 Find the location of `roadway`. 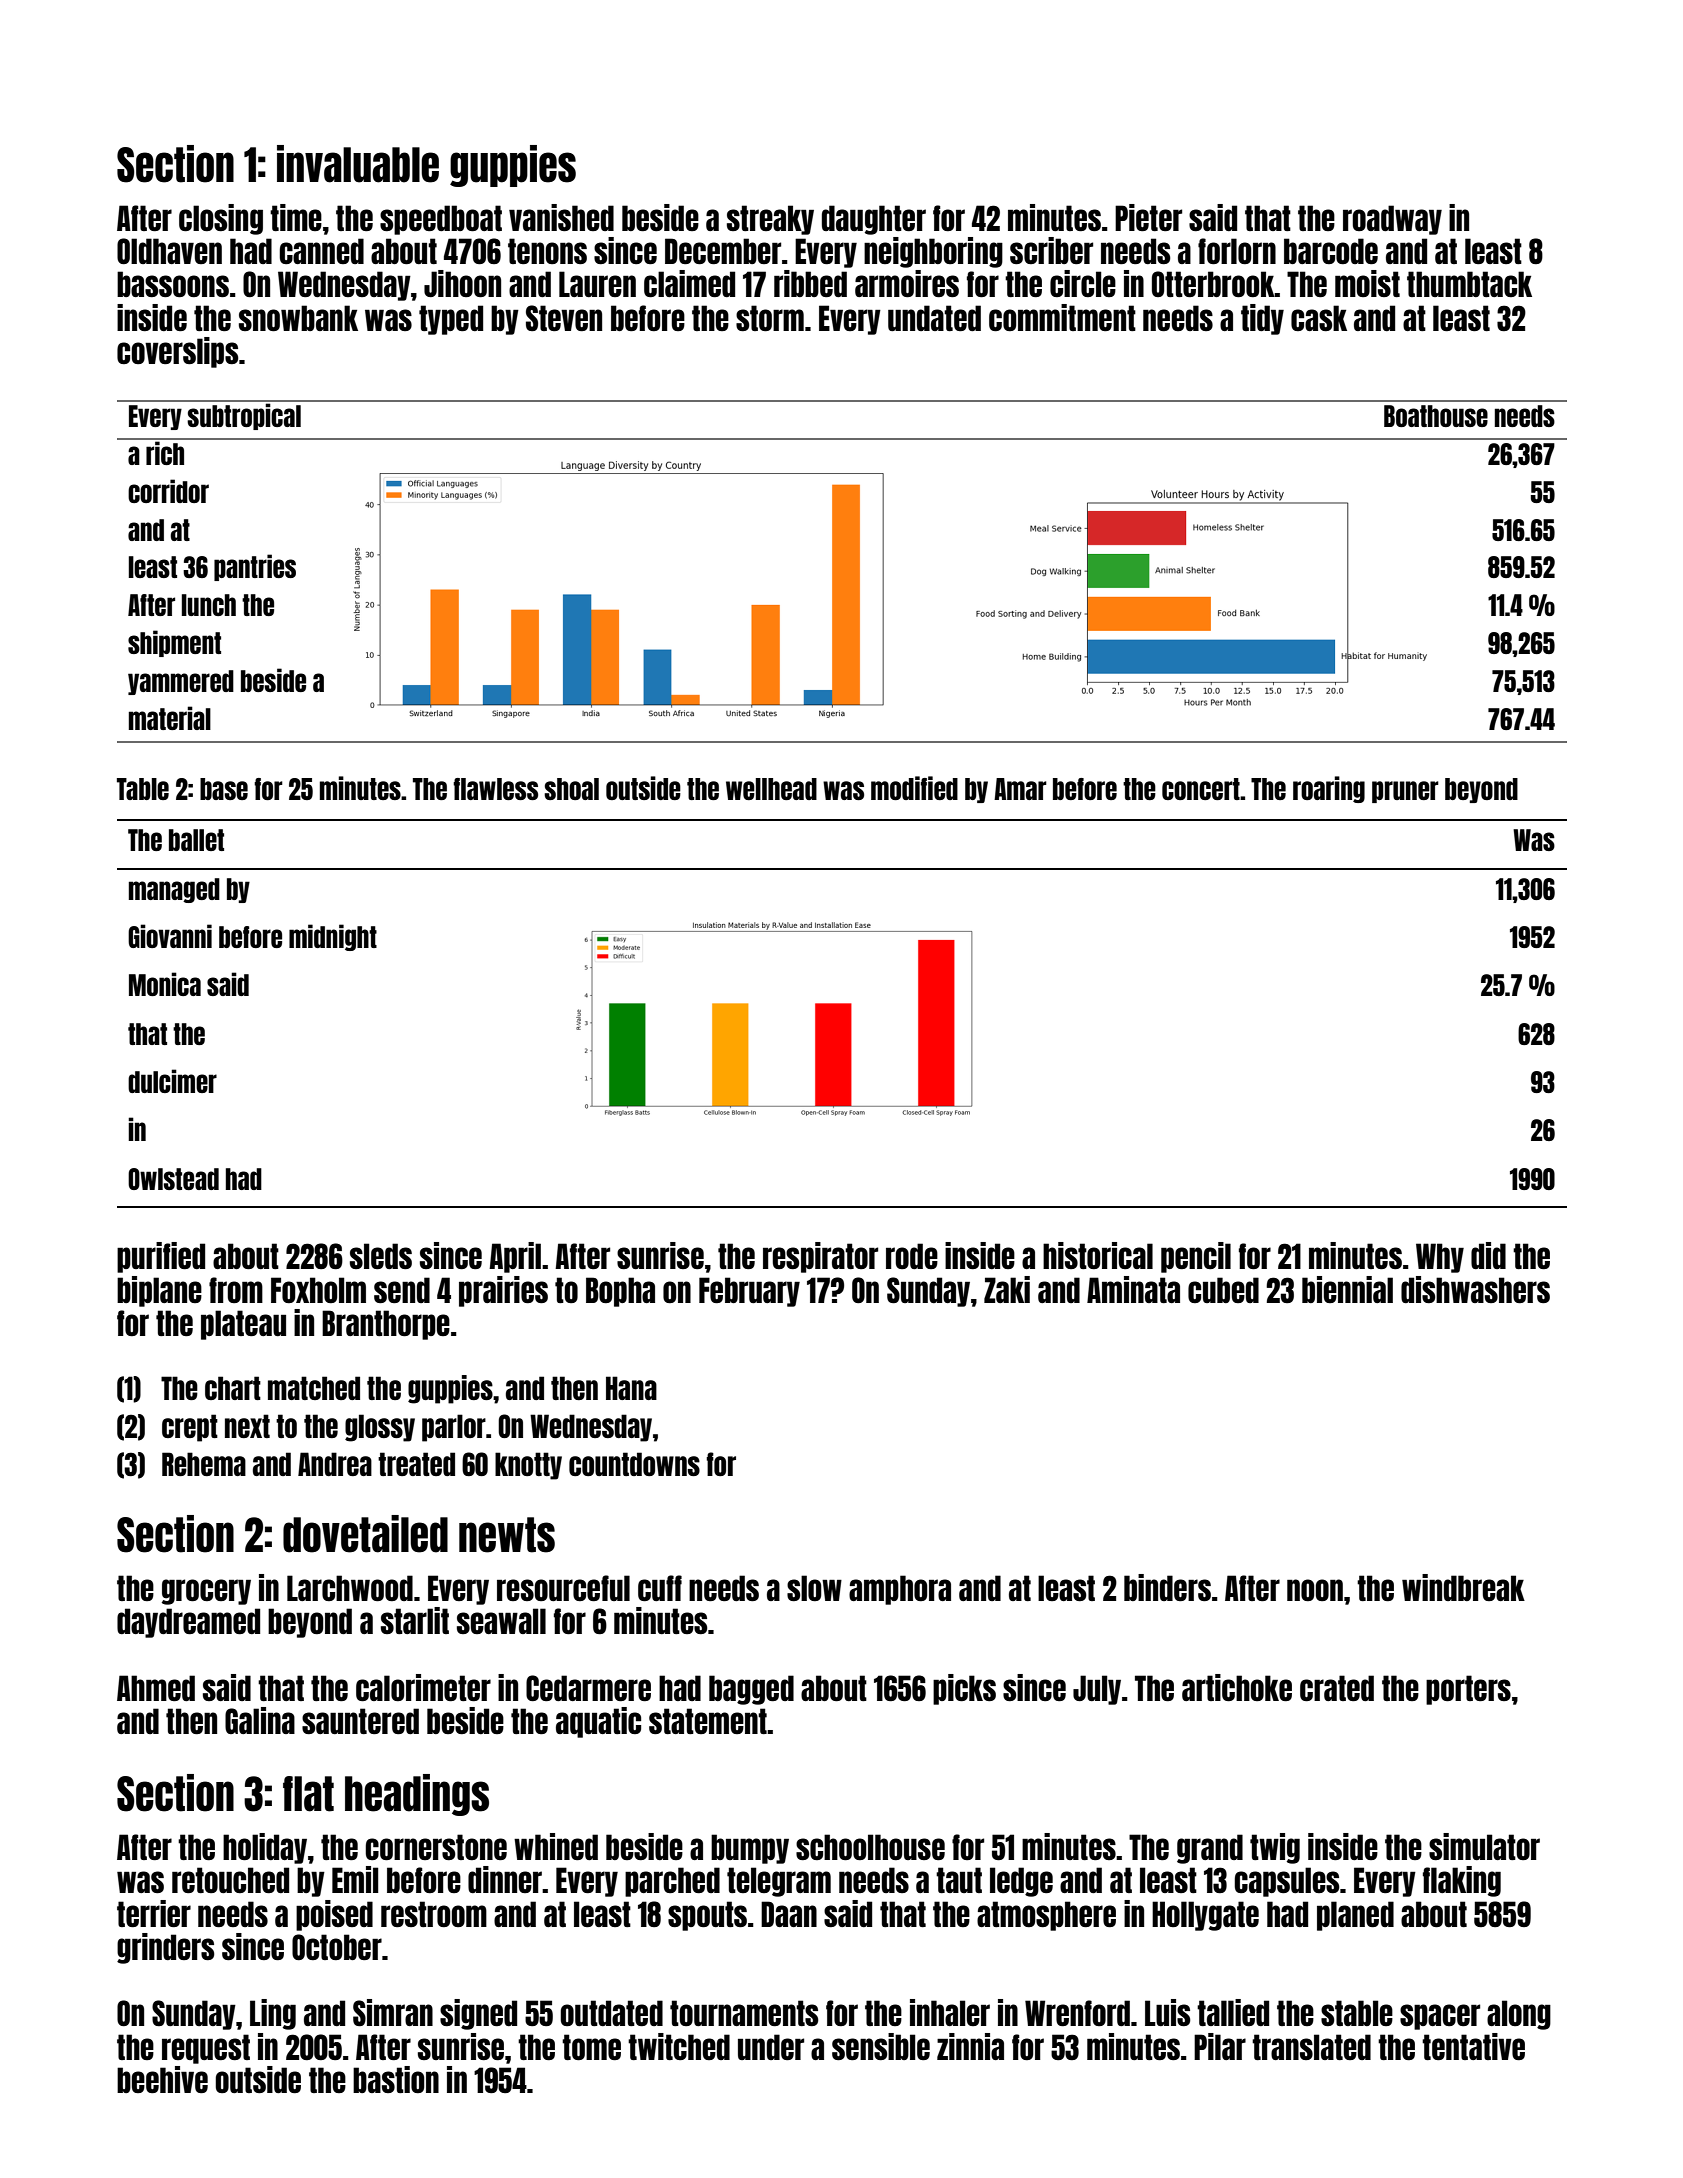

roadway is located at coordinates (1392, 220).
